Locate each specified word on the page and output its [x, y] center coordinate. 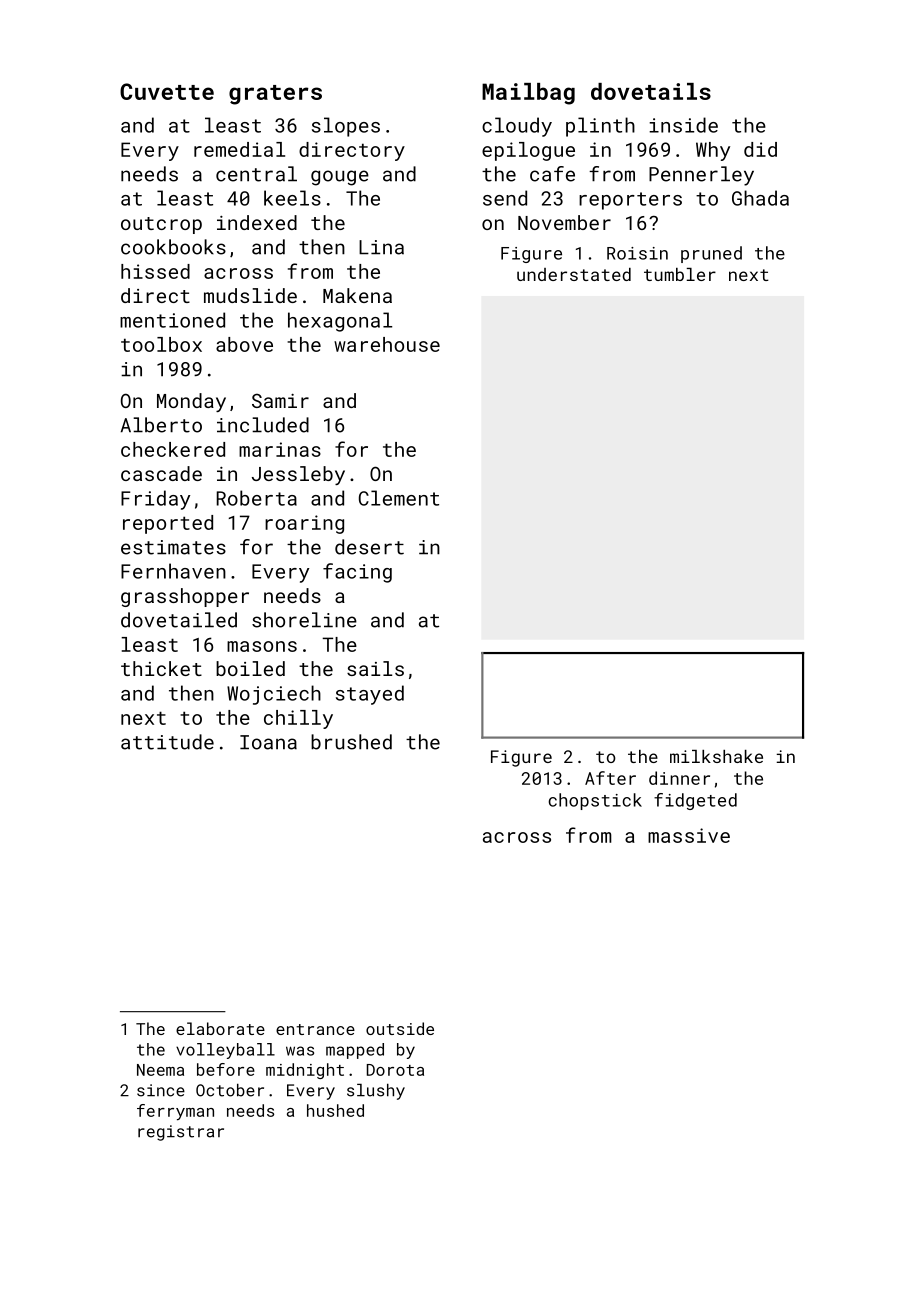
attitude [167, 742]
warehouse [387, 344]
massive [689, 835]
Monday [191, 402]
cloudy [517, 127]
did [760, 149]
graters [275, 95]
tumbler [680, 274]
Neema [160, 1070]
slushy [376, 1092]
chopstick [595, 801]
